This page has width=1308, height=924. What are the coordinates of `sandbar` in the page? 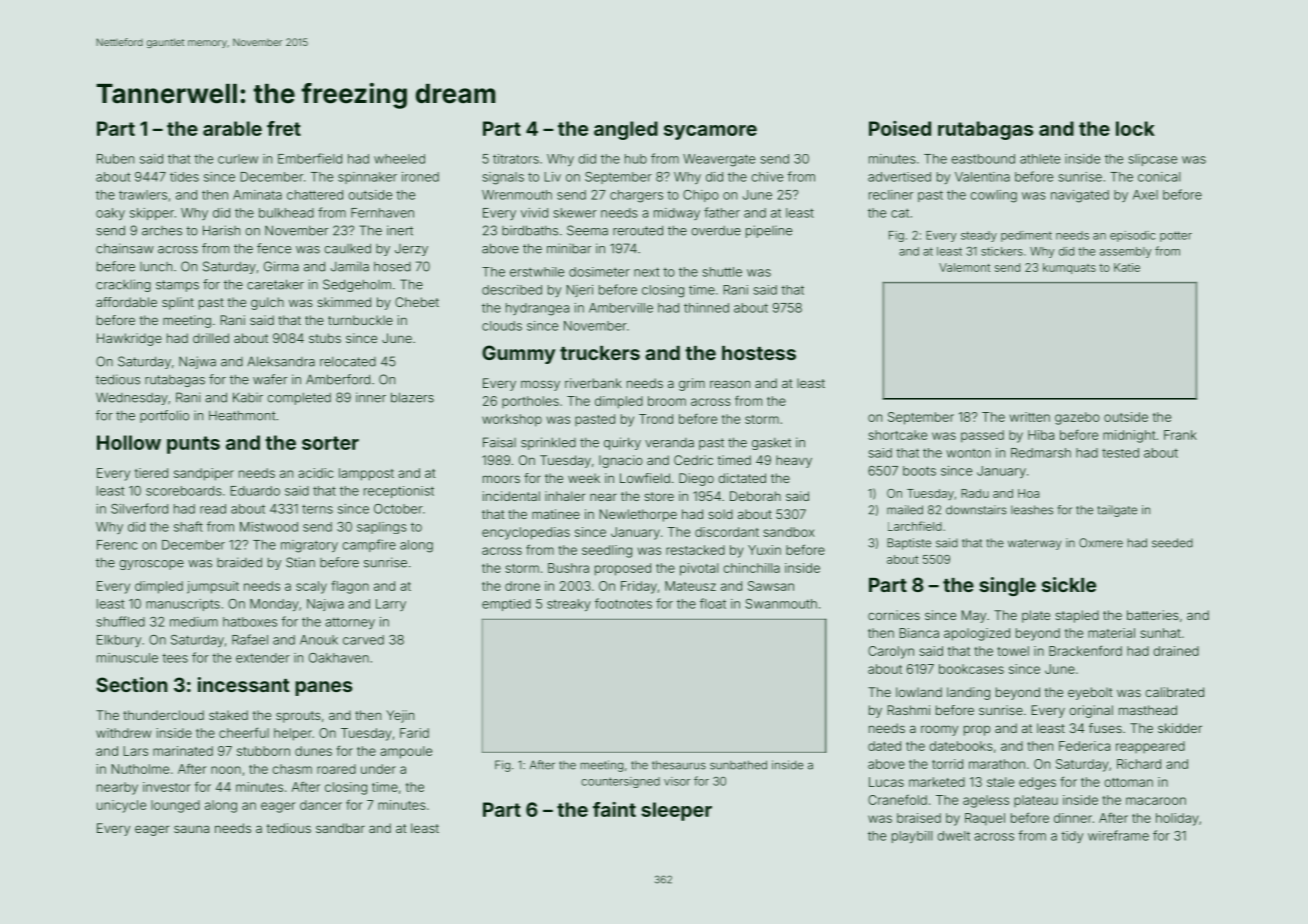 It's located at (340, 828).
